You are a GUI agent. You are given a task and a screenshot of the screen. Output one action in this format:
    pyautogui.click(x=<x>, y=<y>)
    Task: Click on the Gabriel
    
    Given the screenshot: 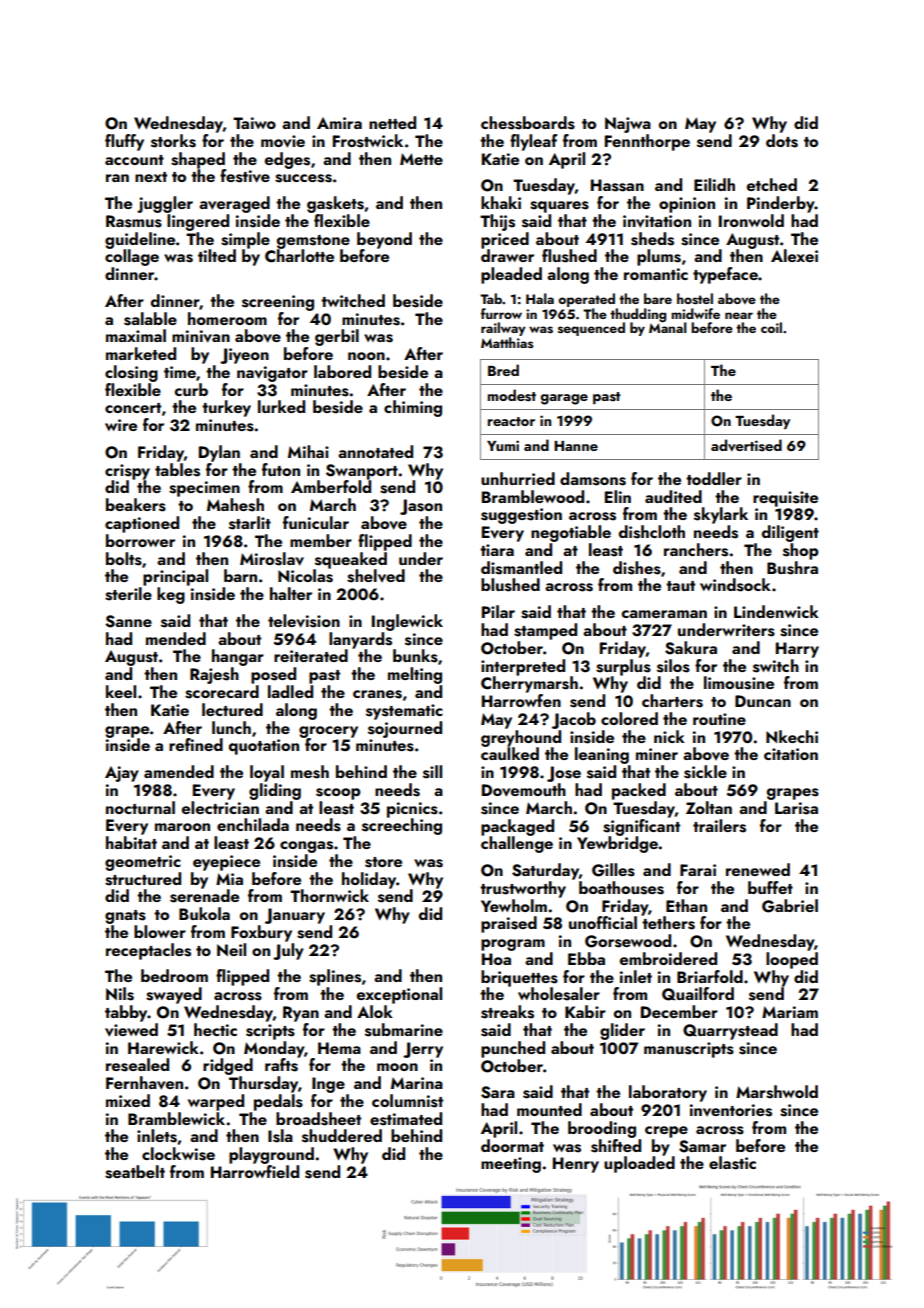 What is the action you would take?
    pyautogui.click(x=790, y=906)
